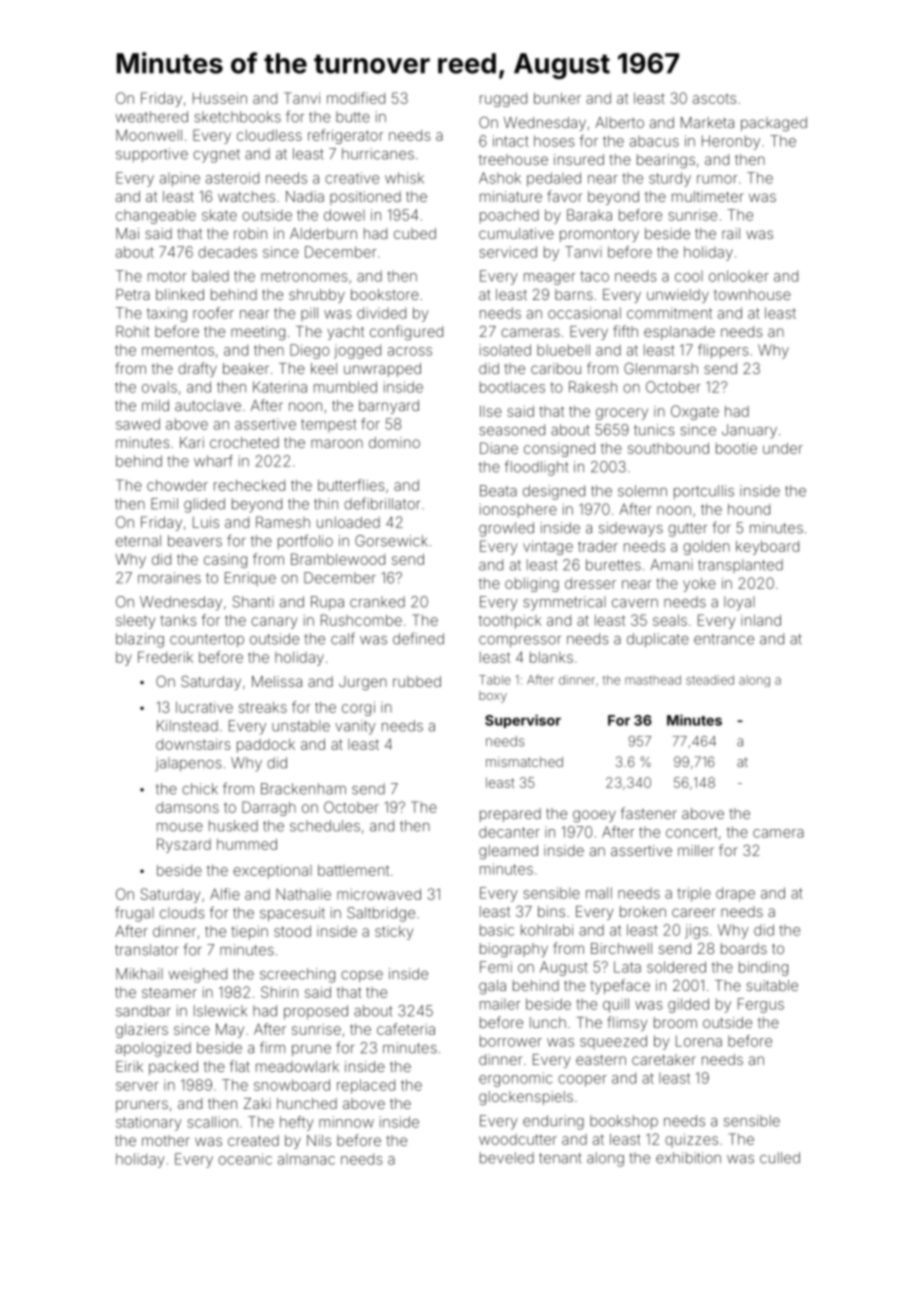 This screenshot has width=924, height=1314. Describe the element at coordinates (699, 584) in the screenshot. I see `yoke` at that location.
